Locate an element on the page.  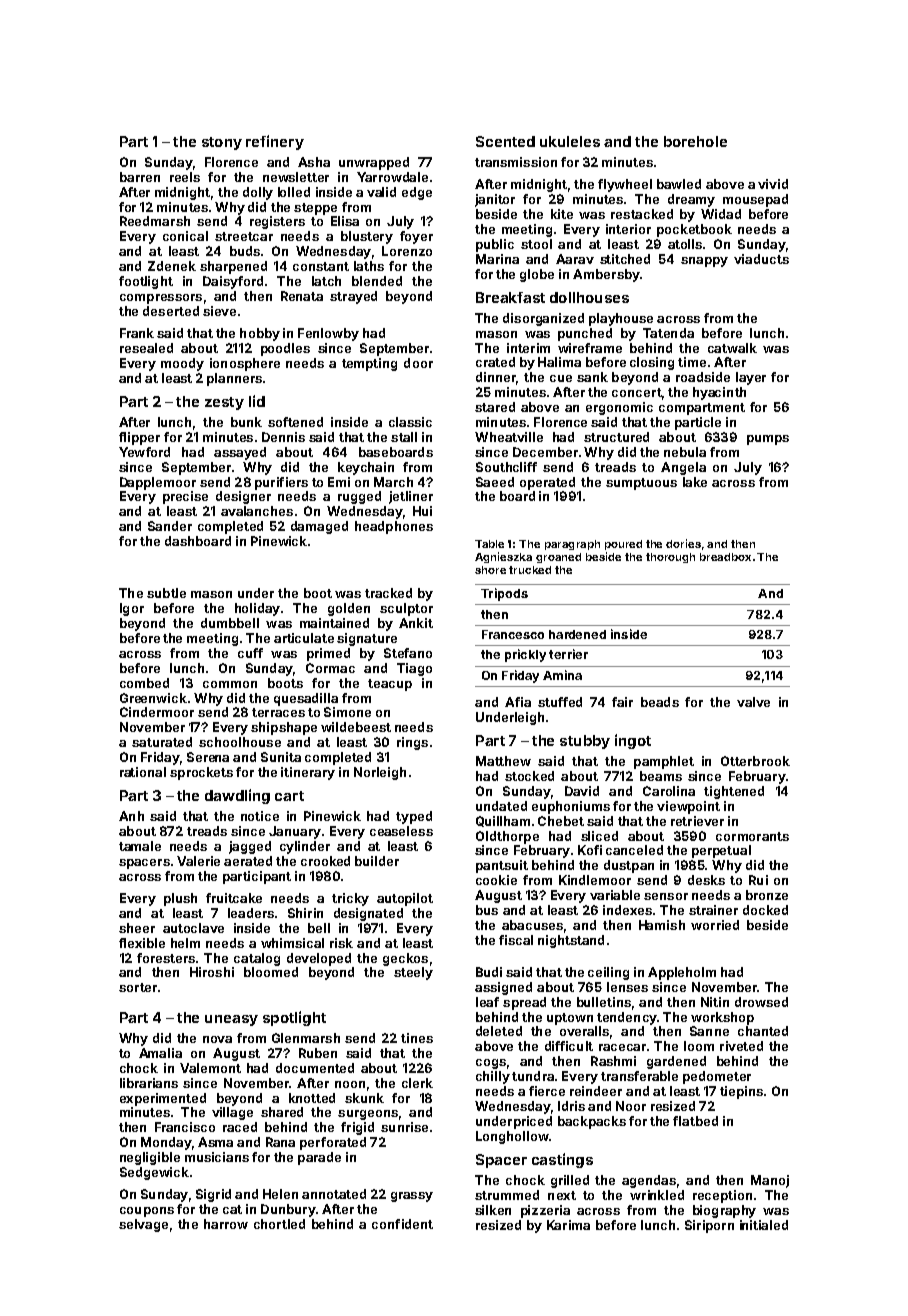
ukuleles is located at coordinates (570, 141).
